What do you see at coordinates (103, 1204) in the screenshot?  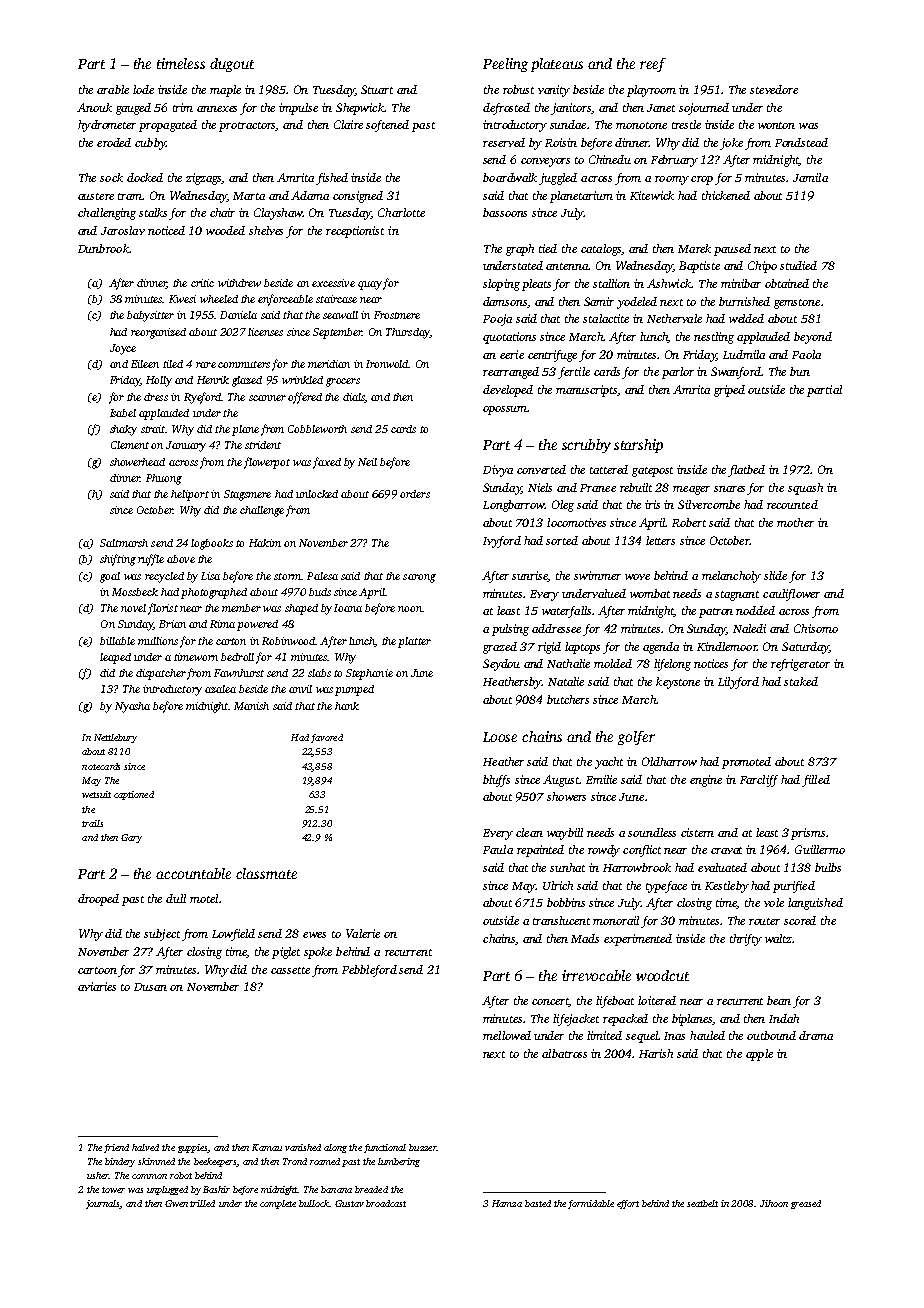 I see `journals` at bounding box center [103, 1204].
